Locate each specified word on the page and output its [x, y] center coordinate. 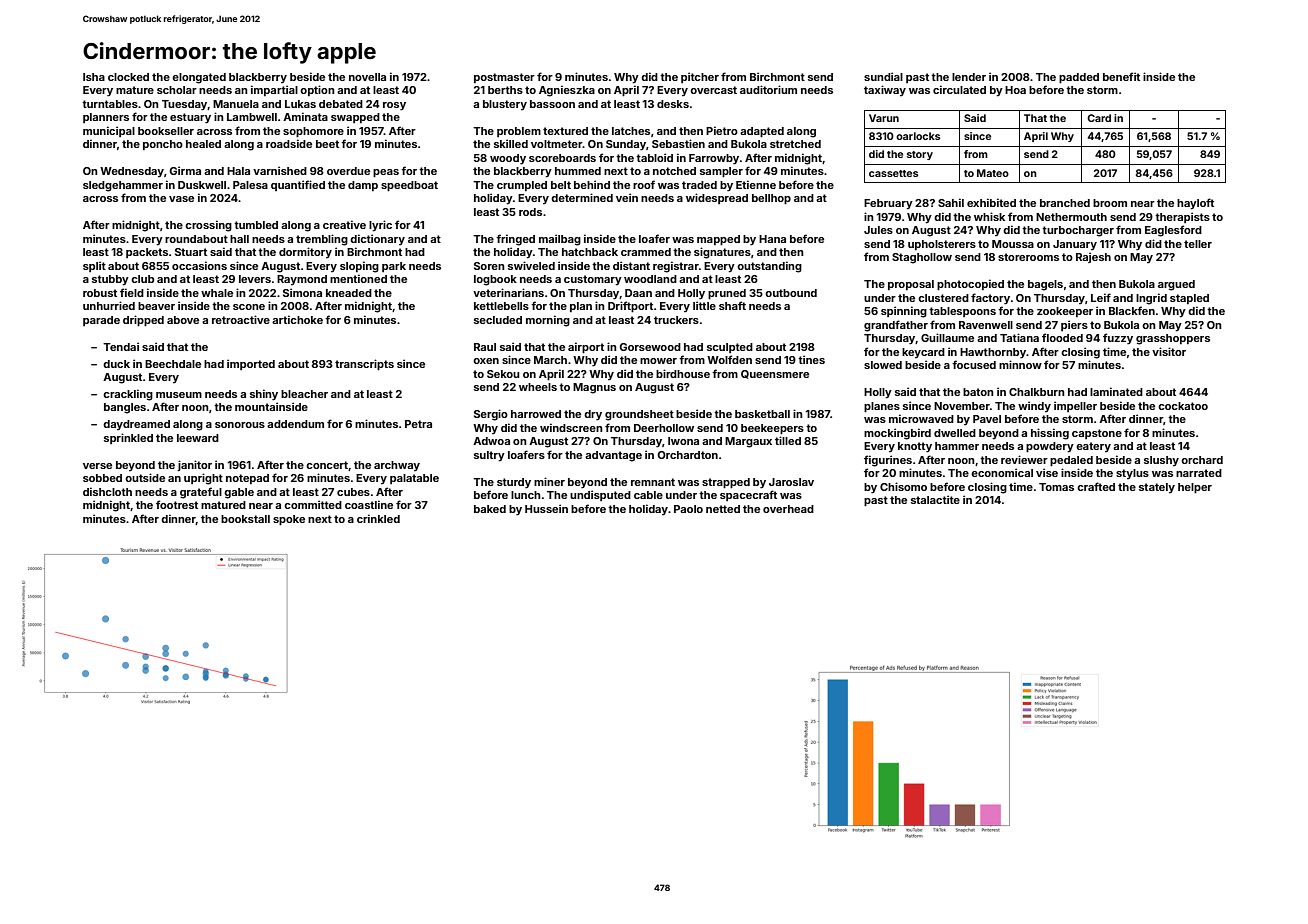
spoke [289, 520]
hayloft [1195, 204]
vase [181, 199]
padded [1079, 78]
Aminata [305, 116]
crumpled [522, 186]
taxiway [885, 90]
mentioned [358, 278]
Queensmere [775, 374]
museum [179, 395]
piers [1074, 325]
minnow [1020, 364]
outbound [791, 293]
